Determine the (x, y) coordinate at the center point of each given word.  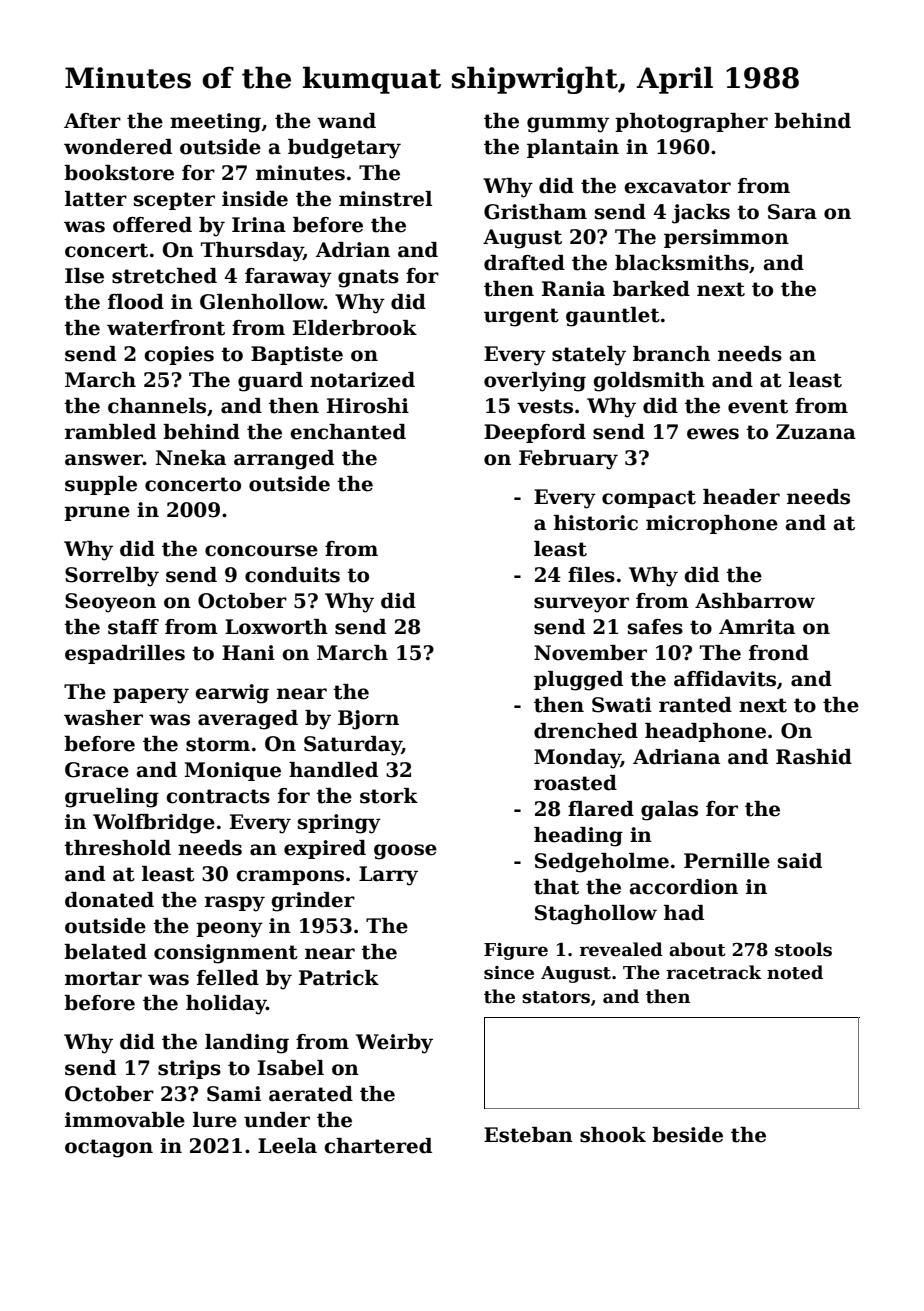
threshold (117, 848)
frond (779, 653)
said (800, 861)
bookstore (119, 173)
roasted (575, 783)
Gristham (535, 212)
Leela (287, 1146)
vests (545, 406)
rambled (110, 432)
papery (151, 696)
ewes (713, 434)
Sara (792, 212)
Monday (577, 759)
